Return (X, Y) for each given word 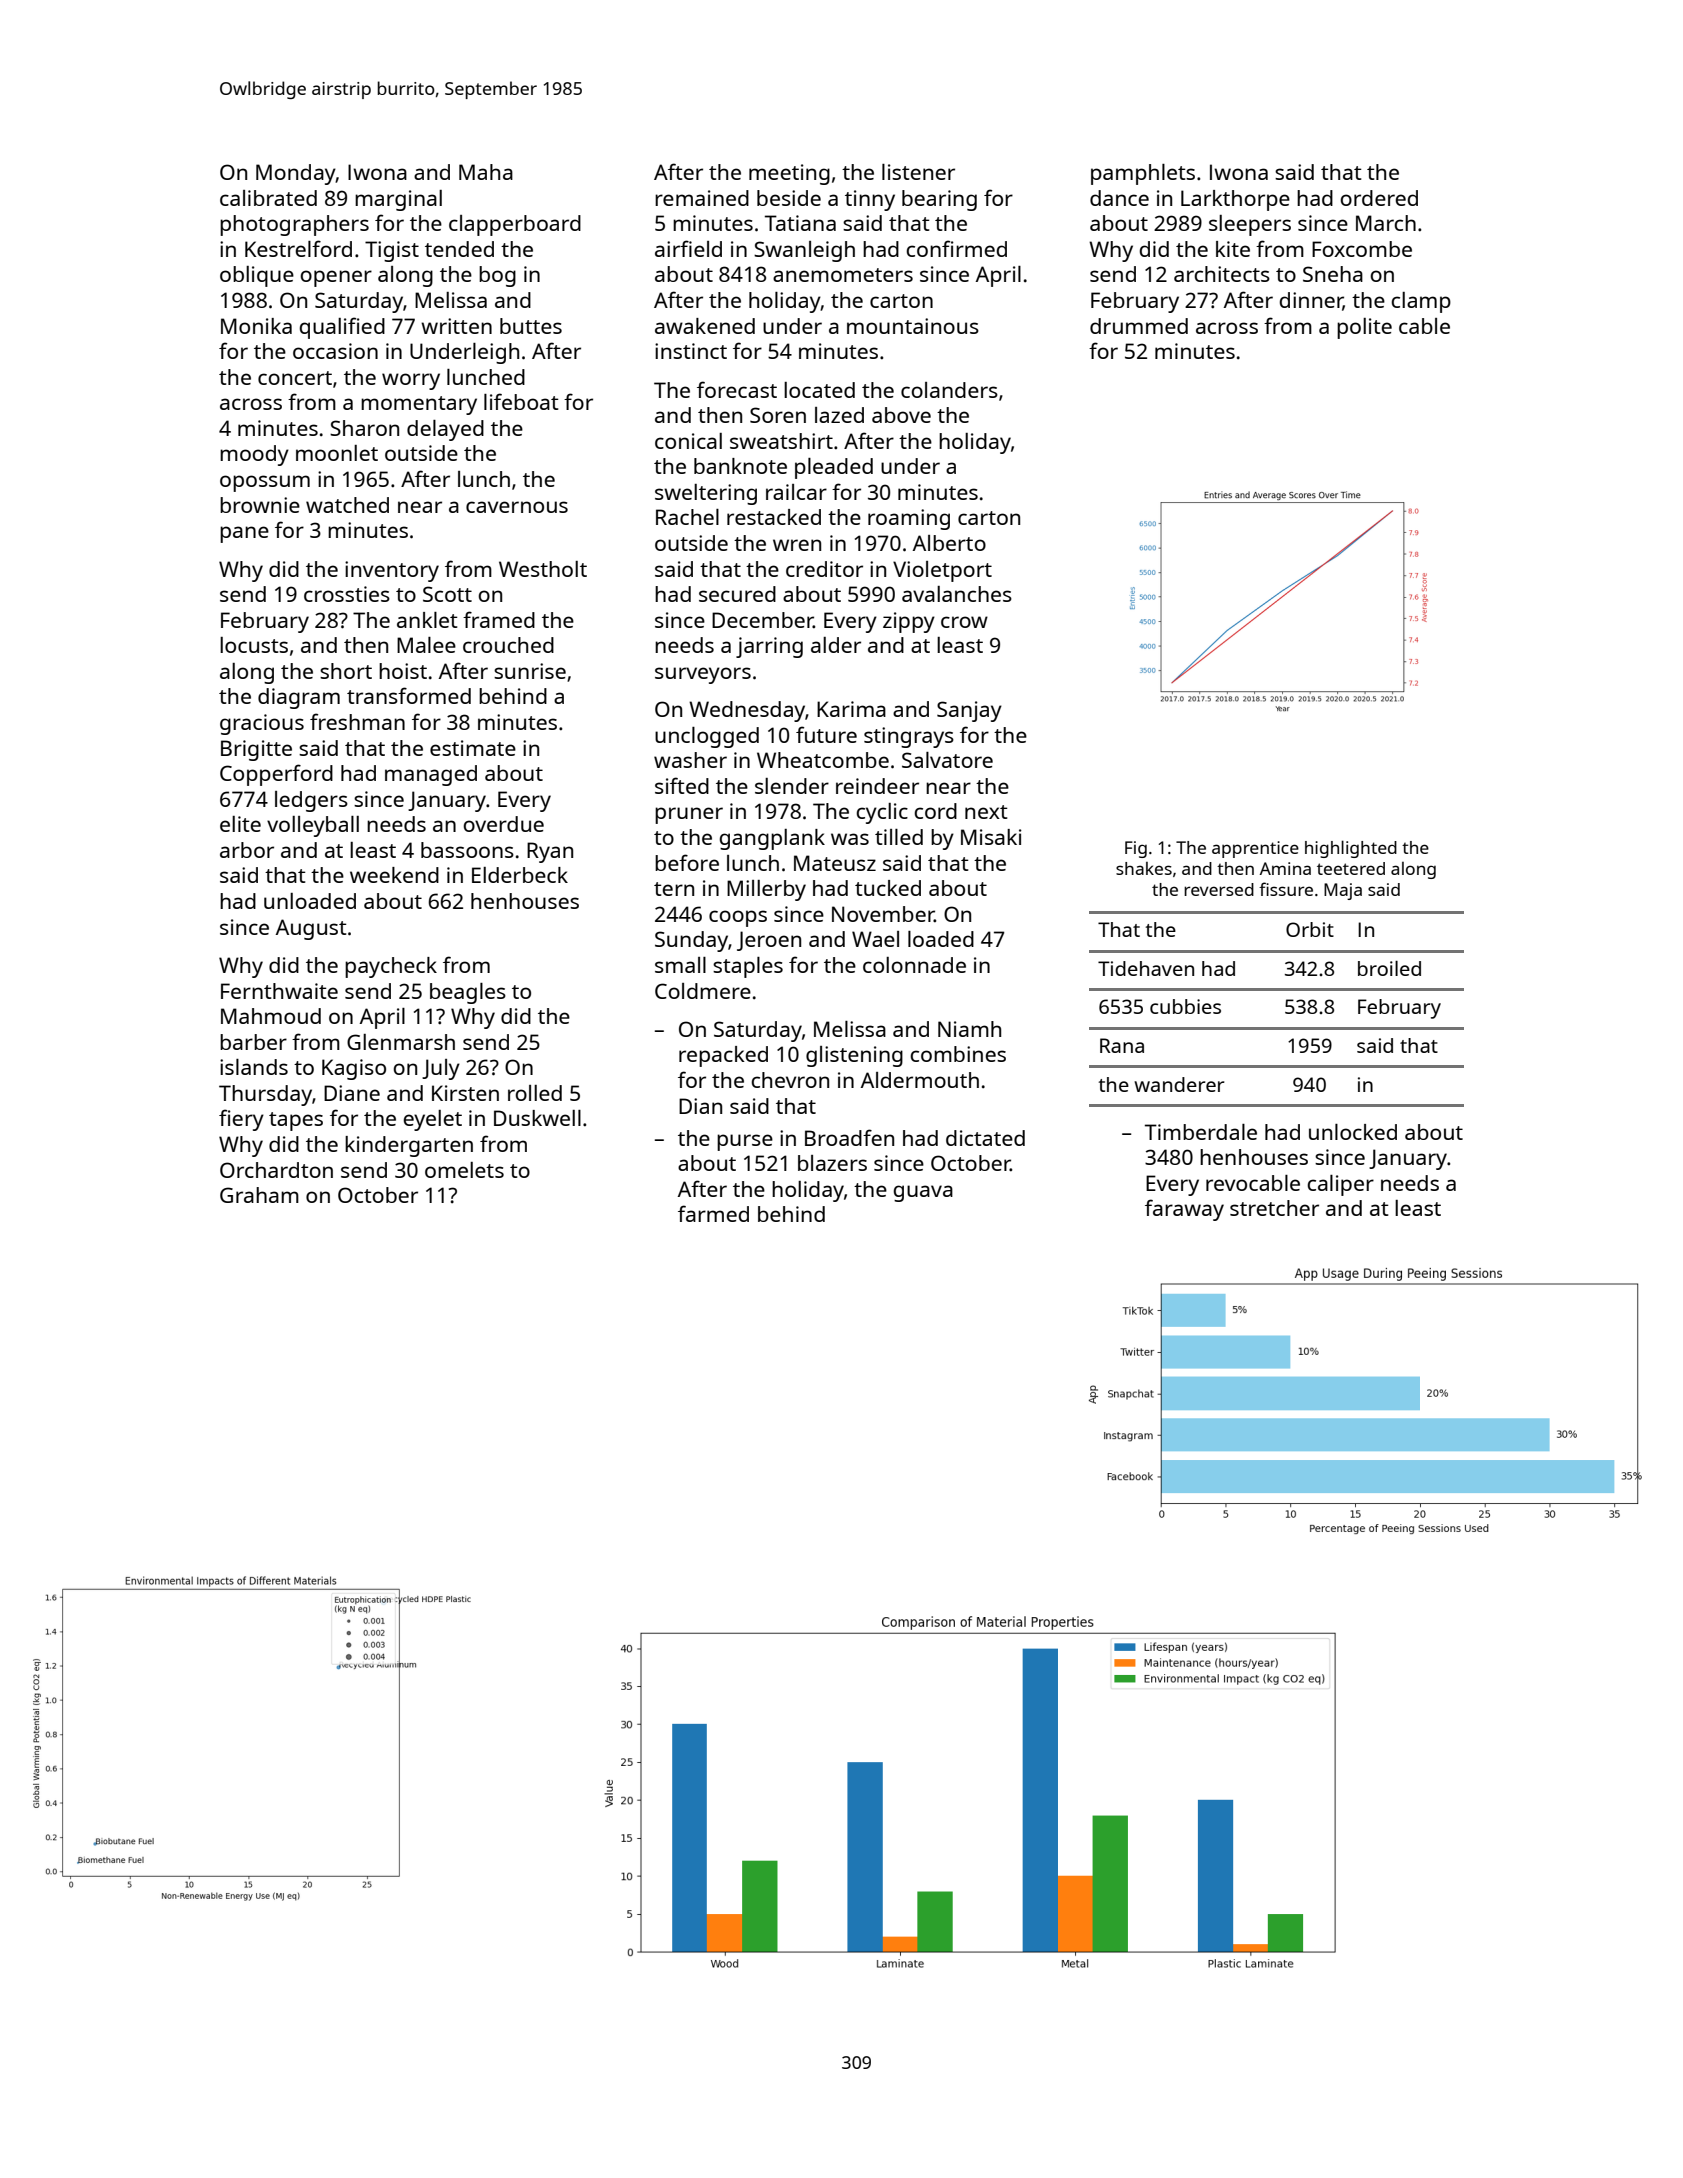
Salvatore (947, 760)
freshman (357, 721)
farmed (713, 1213)
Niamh (969, 1029)
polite (1364, 328)
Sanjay (969, 711)
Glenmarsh (401, 1042)
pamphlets (1143, 174)
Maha (486, 172)
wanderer (1179, 1084)
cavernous (517, 507)
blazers (832, 1163)
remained (702, 198)
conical (688, 441)
